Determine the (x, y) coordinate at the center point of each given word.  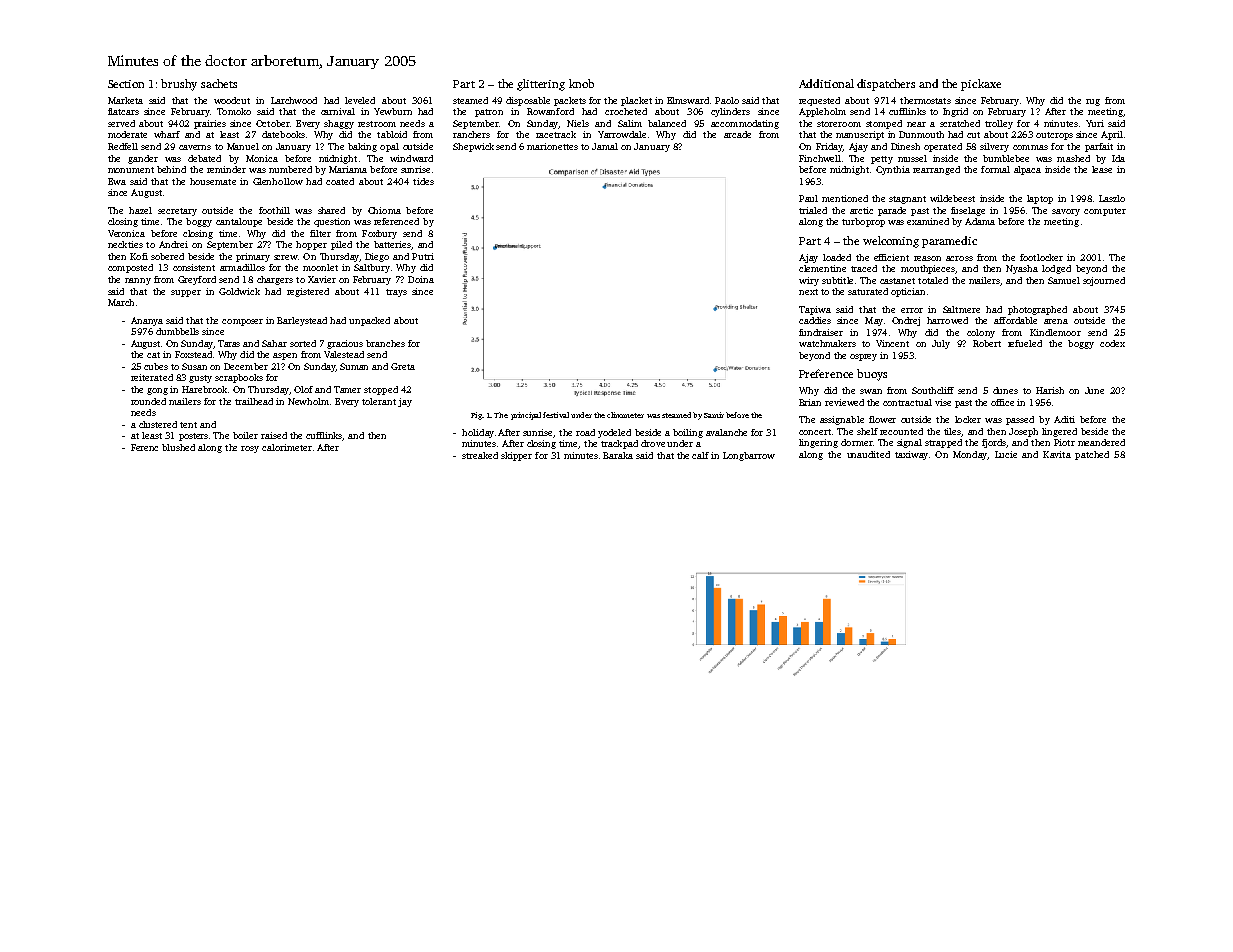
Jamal (605, 146)
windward (411, 158)
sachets (219, 83)
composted (130, 268)
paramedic (949, 242)
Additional (826, 83)
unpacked (369, 321)
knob (581, 83)
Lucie (1006, 454)
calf (700, 455)
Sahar (274, 343)
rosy (250, 449)
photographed (1037, 310)
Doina (421, 279)
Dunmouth (921, 134)
